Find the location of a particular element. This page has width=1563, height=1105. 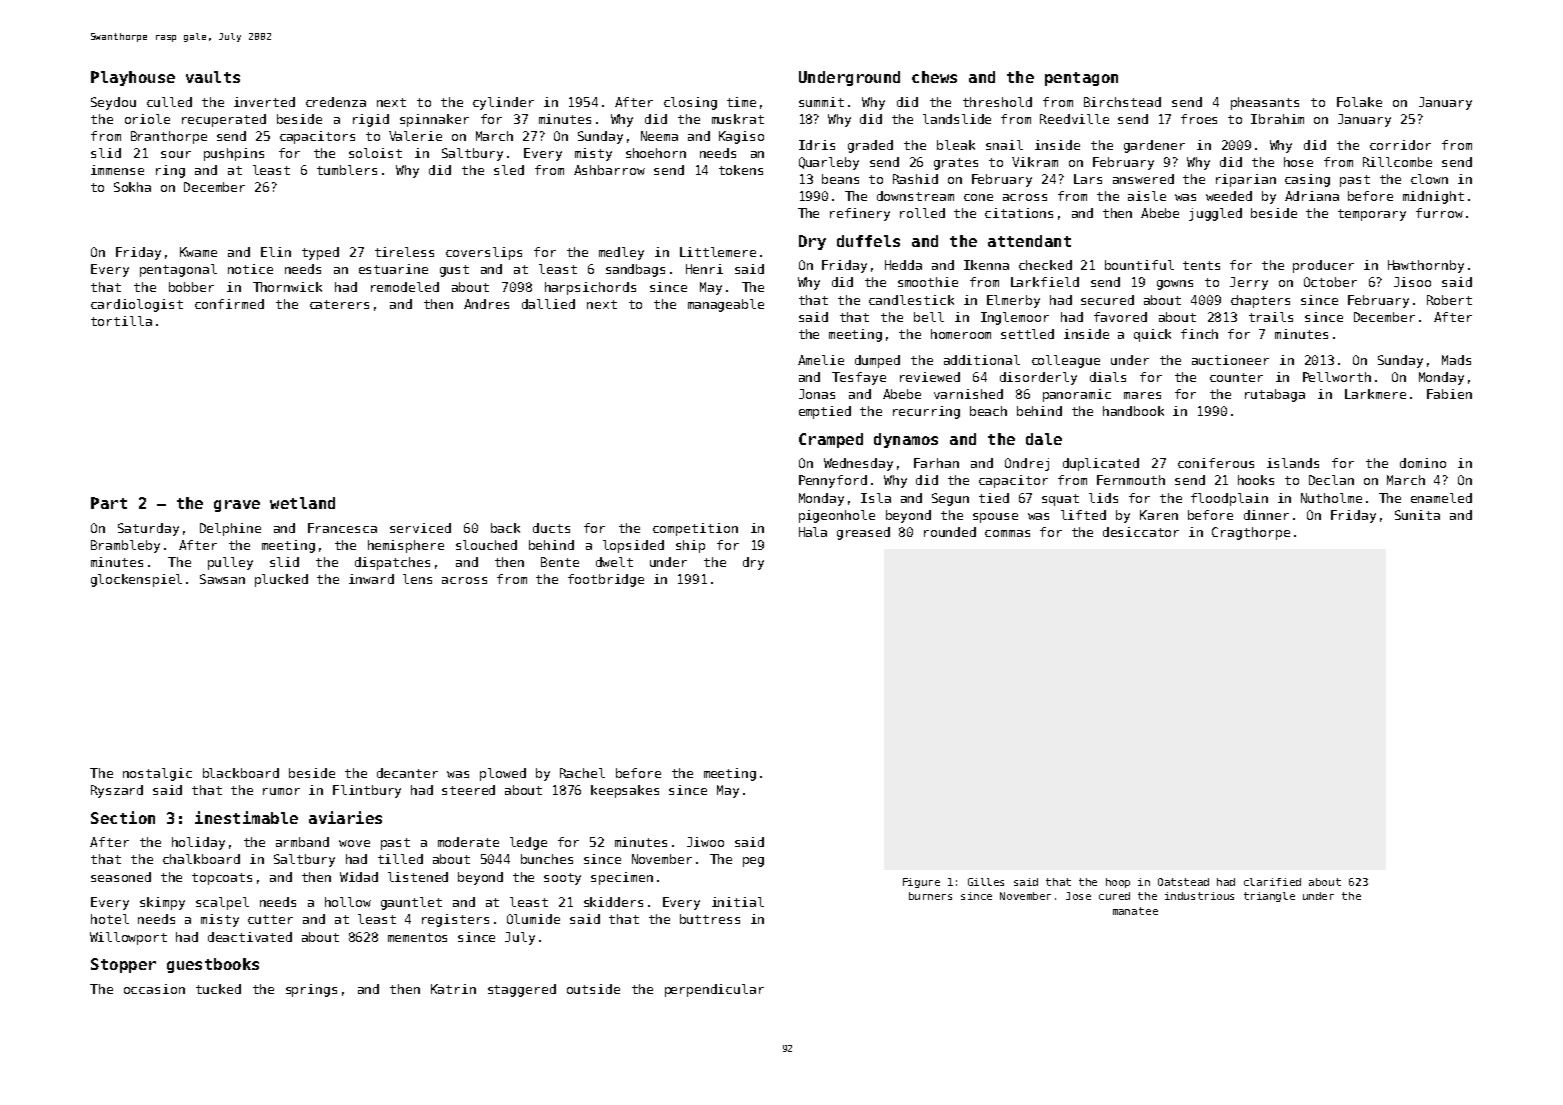

cardiologist is located at coordinates (137, 305).
